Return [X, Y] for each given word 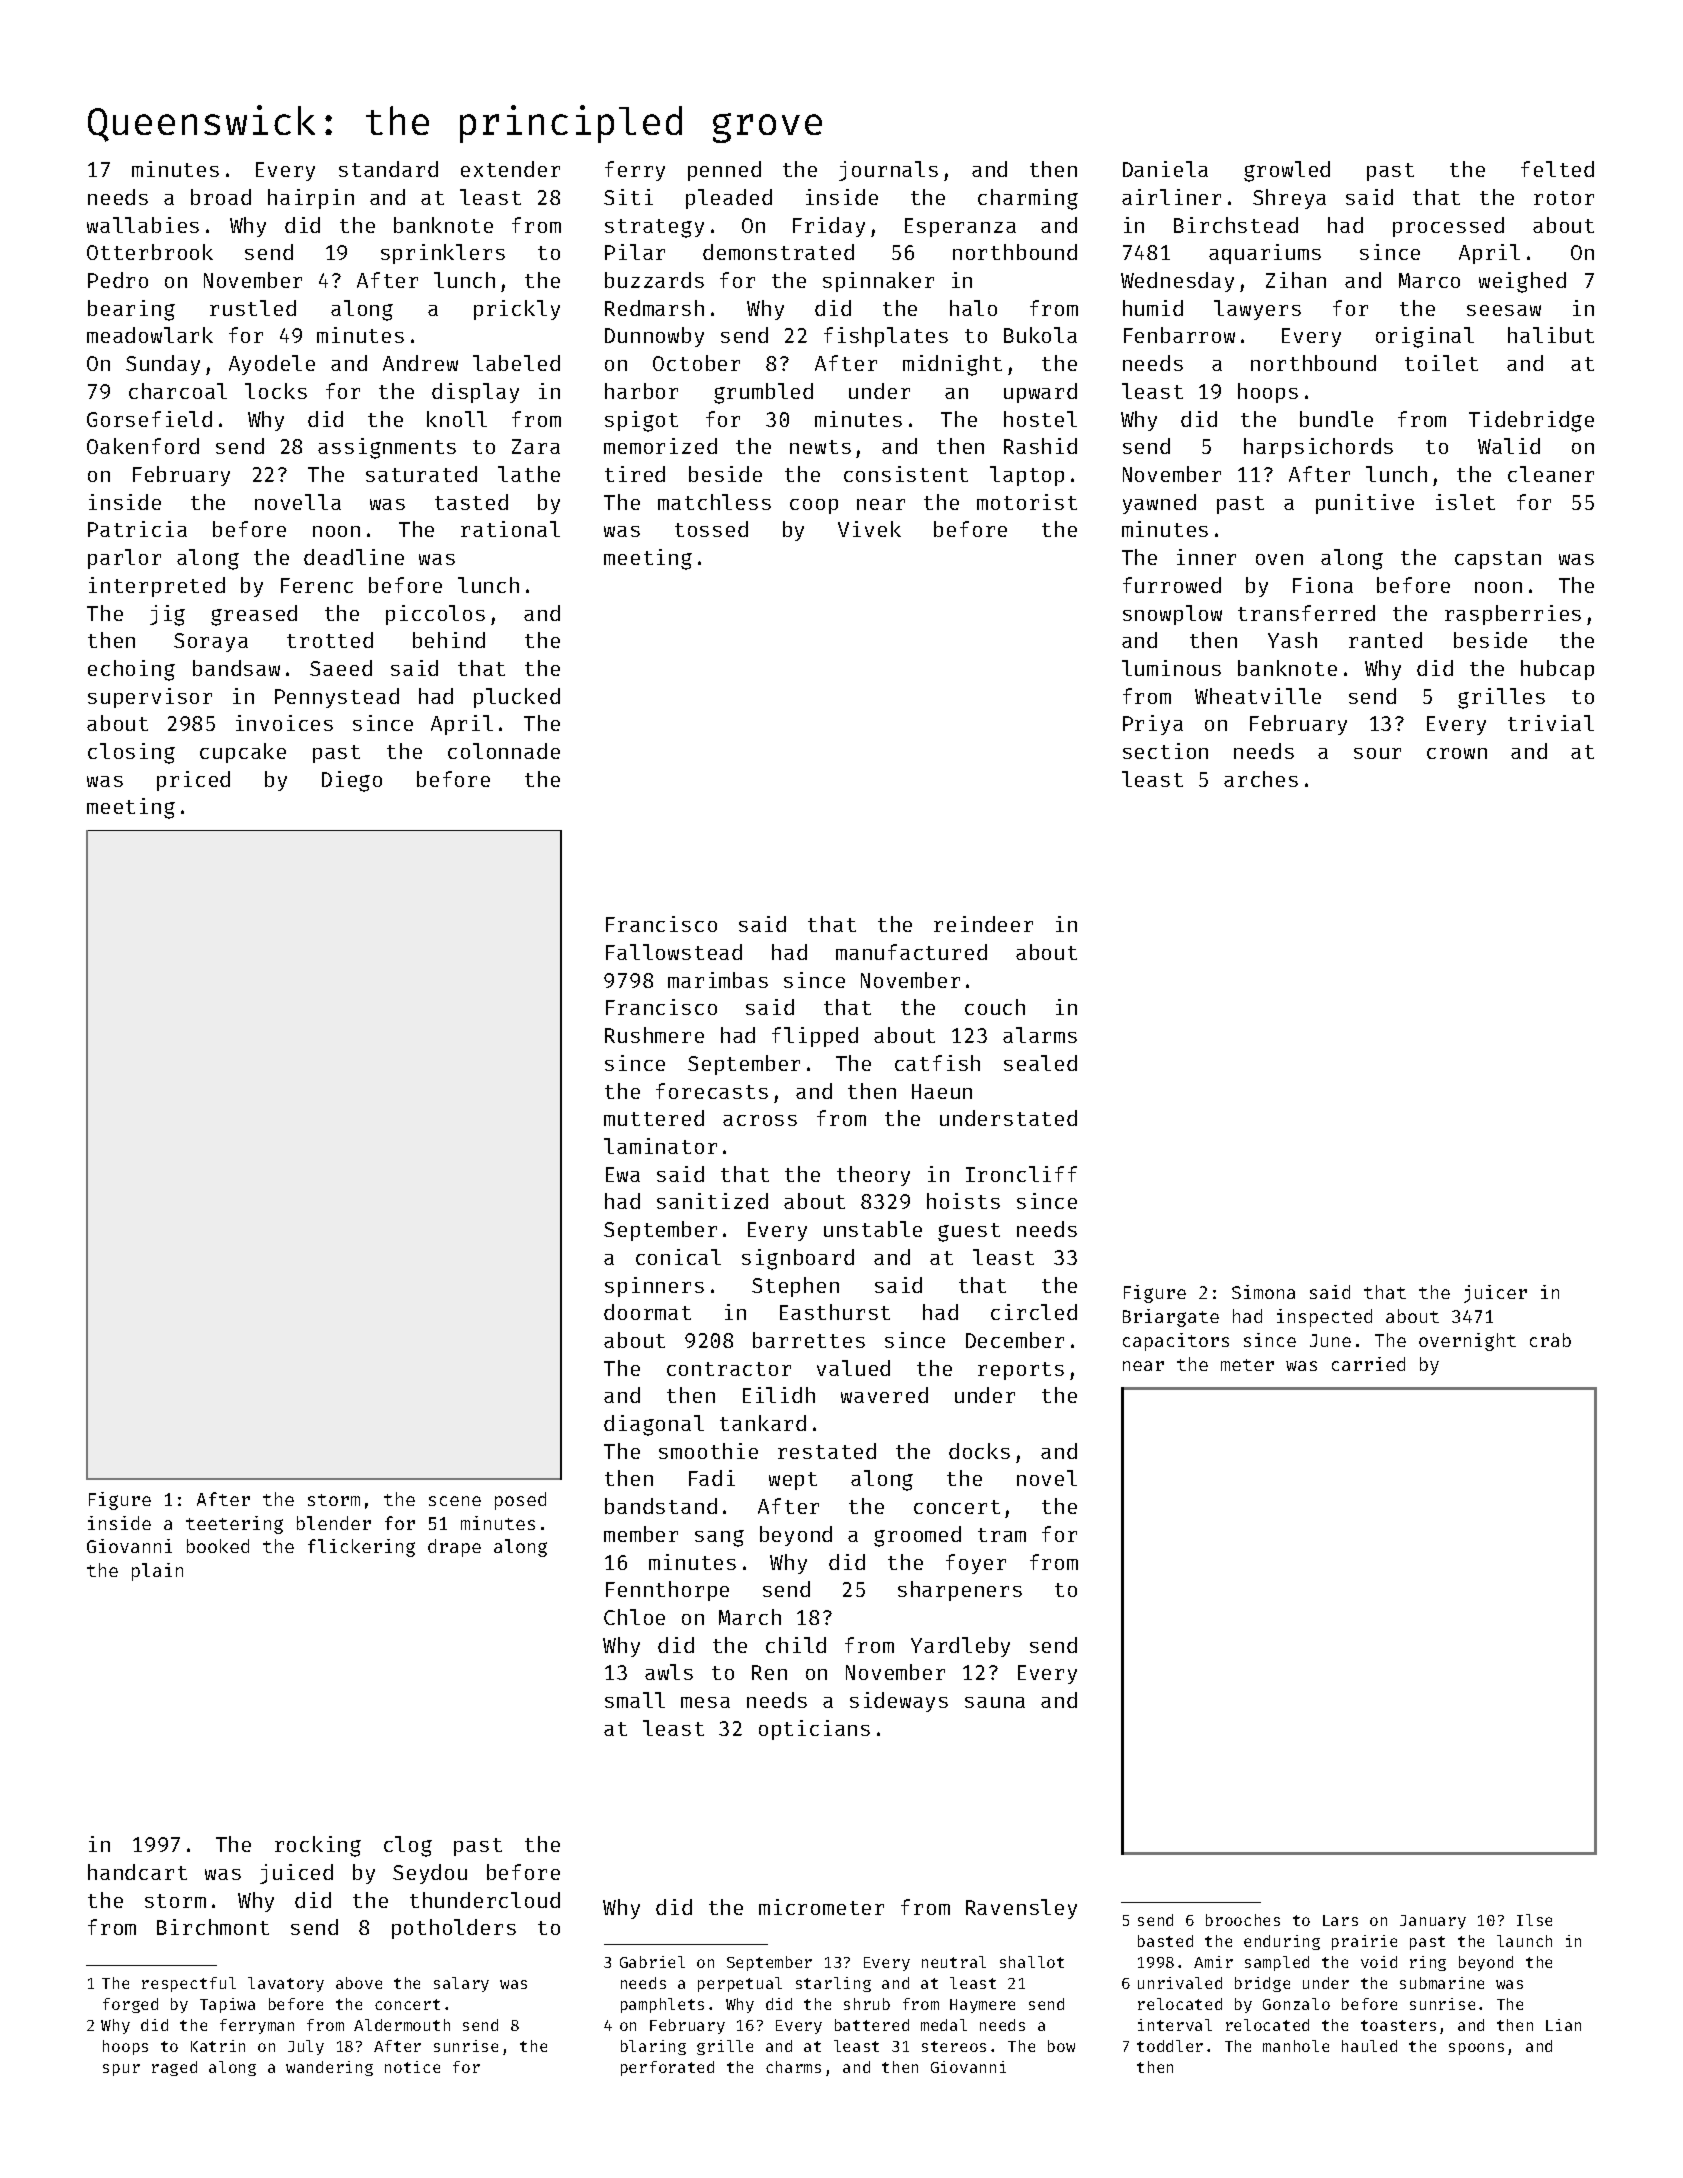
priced [193, 781]
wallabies [143, 225]
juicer [1495, 1294]
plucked [517, 698]
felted [1557, 169]
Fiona [1323, 585]
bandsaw [236, 668]
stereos [954, 2046]
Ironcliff [1021, 1174]
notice [412, 2067]
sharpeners [960, 1591]
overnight [1467, 1342]
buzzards [654, 280]
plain [157, 1572]
